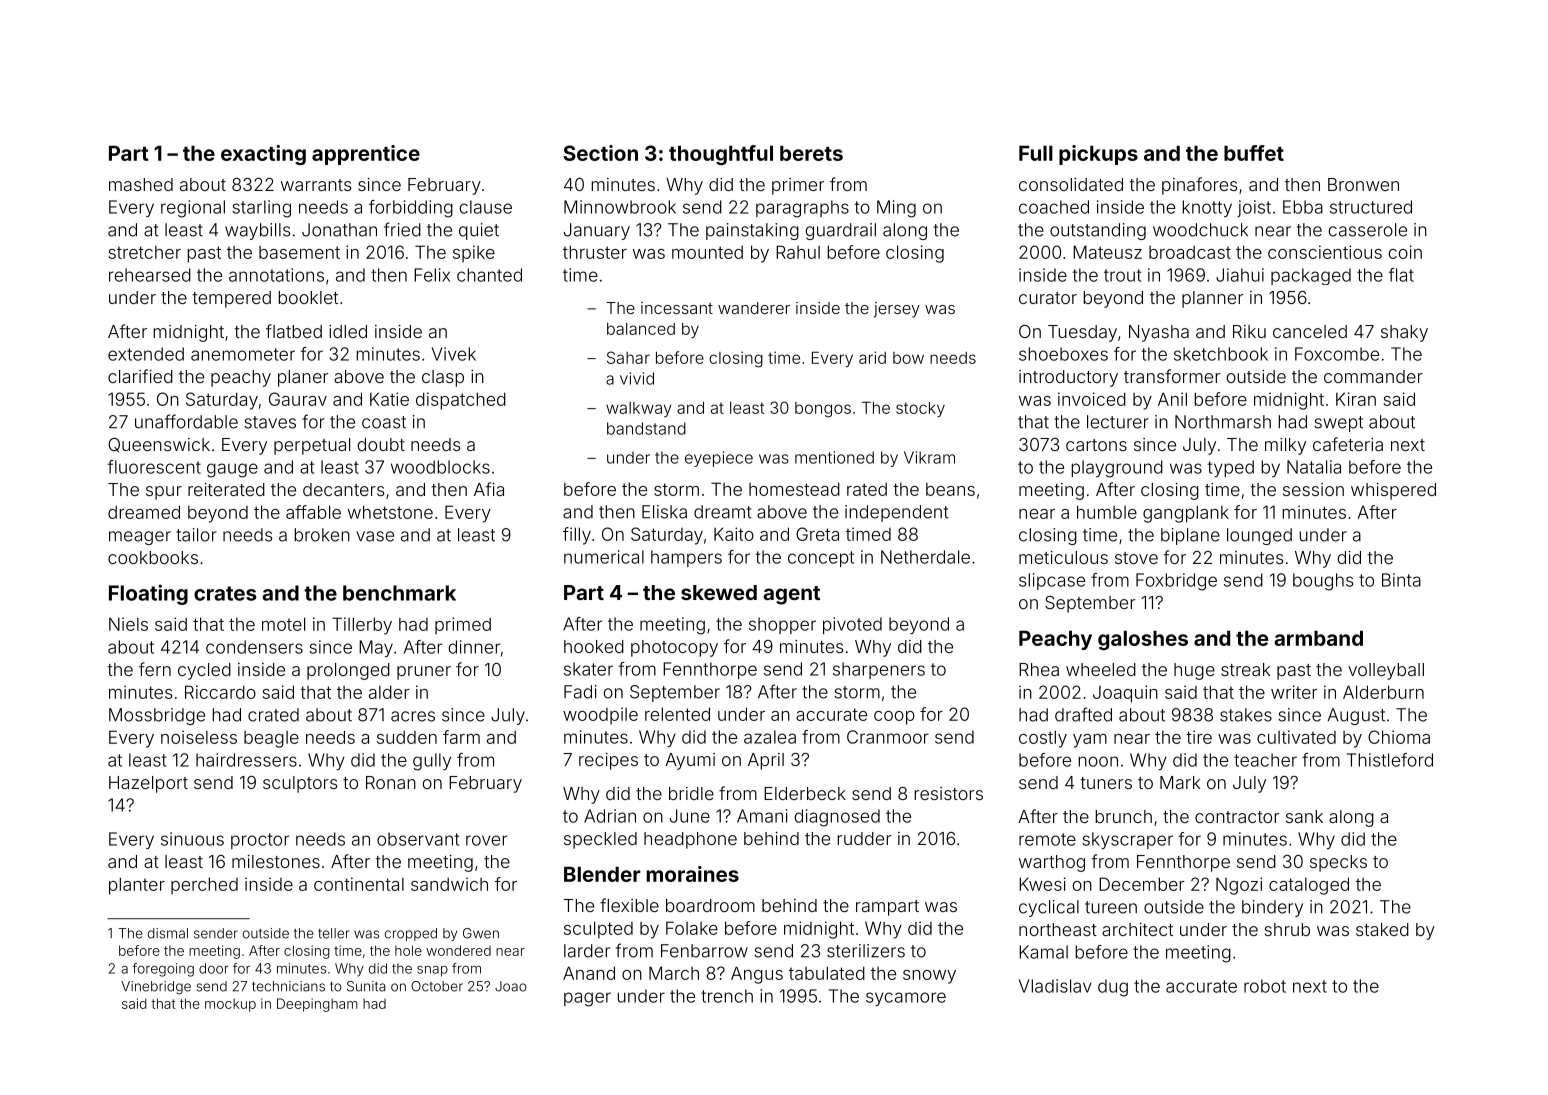 Image resolution: width=1548 pixels, height=1095 pixels. Describe the element at coordinates (1399, 737) in the image. I see `Chioma` at that location.
